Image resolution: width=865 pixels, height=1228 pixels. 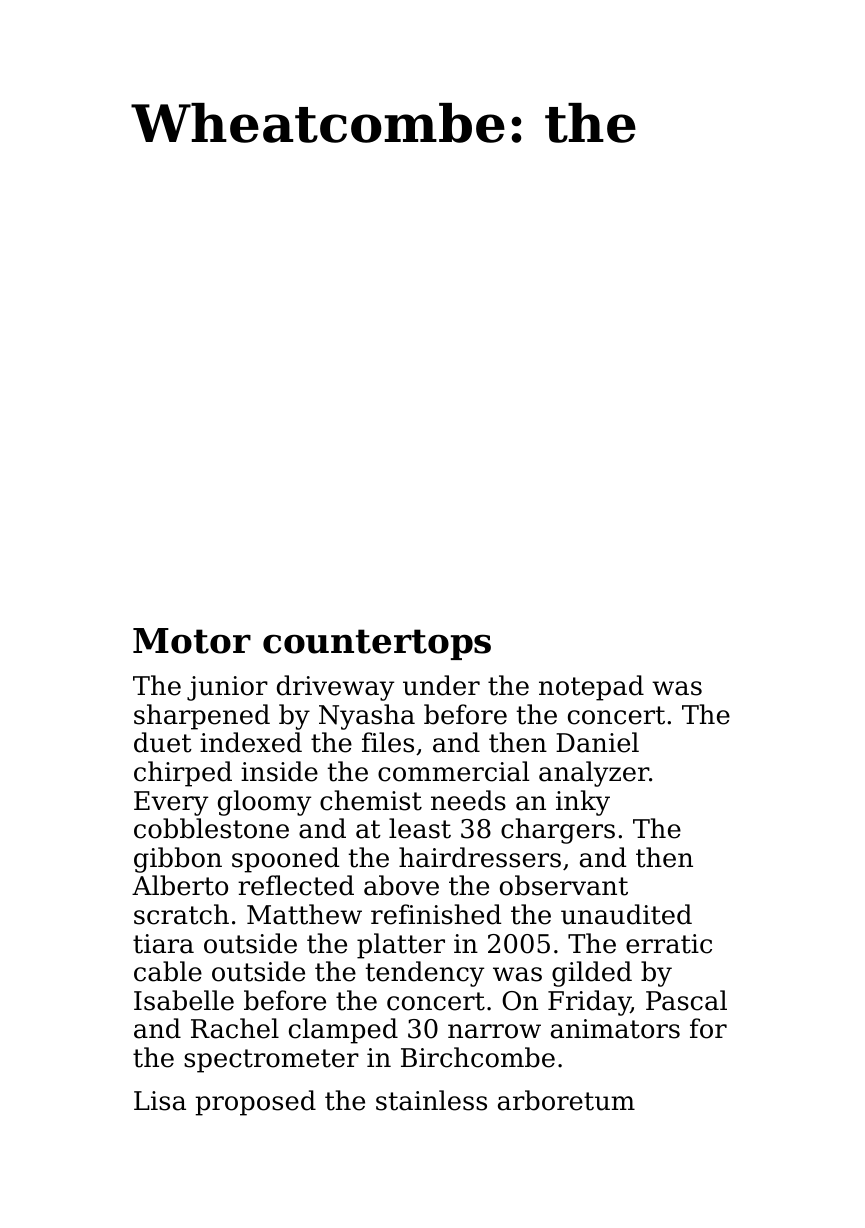 I want to click on countertops, so click(x=377, y=644).
